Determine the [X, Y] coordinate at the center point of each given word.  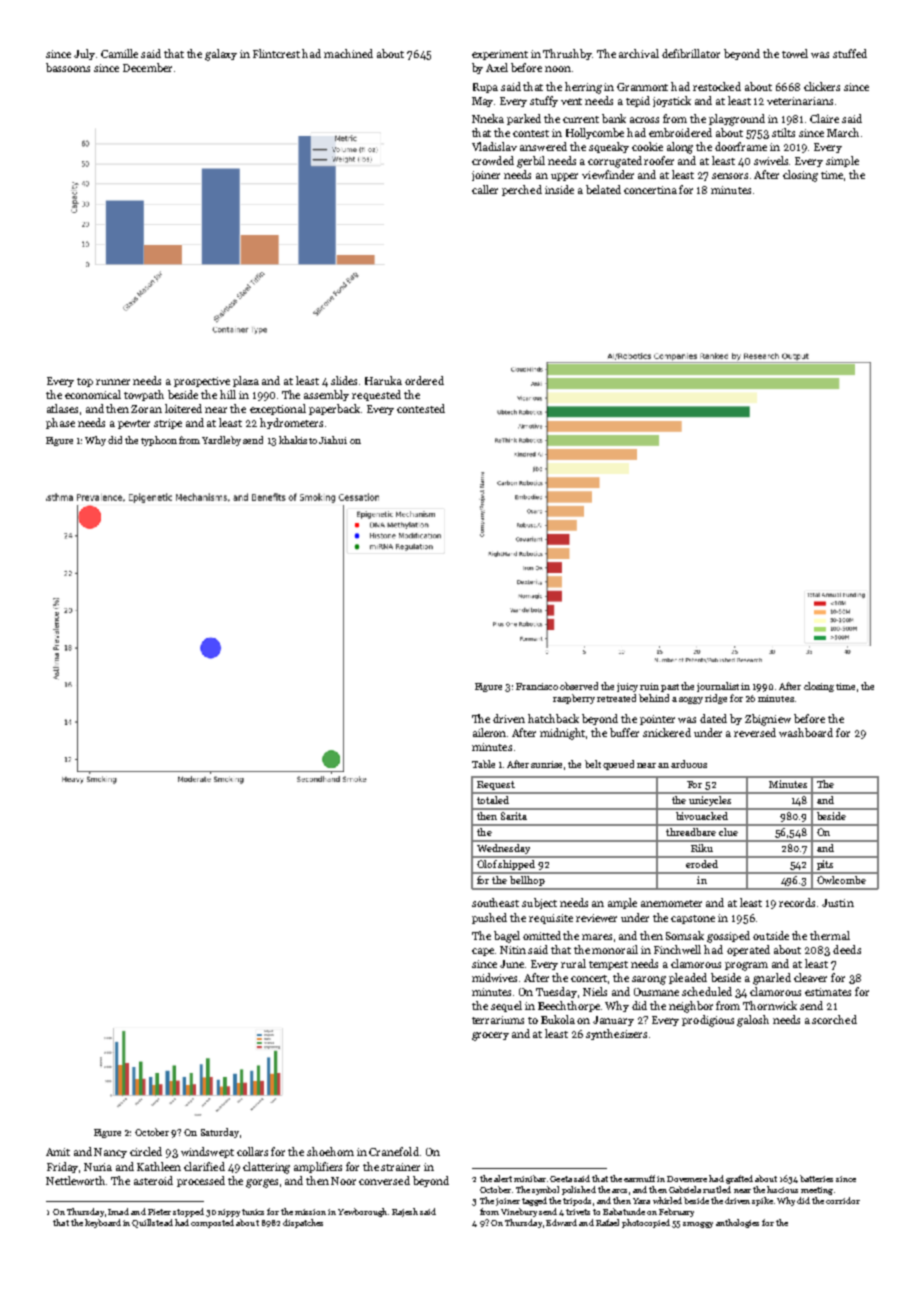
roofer [659, 160]
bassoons [68, 67]
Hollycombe [595, 133]
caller [485, 189]
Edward [561, 1222]
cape [483, 952]
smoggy [698, 1225]
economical [93, 394]
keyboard [103, 1223]
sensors [730, 176]
